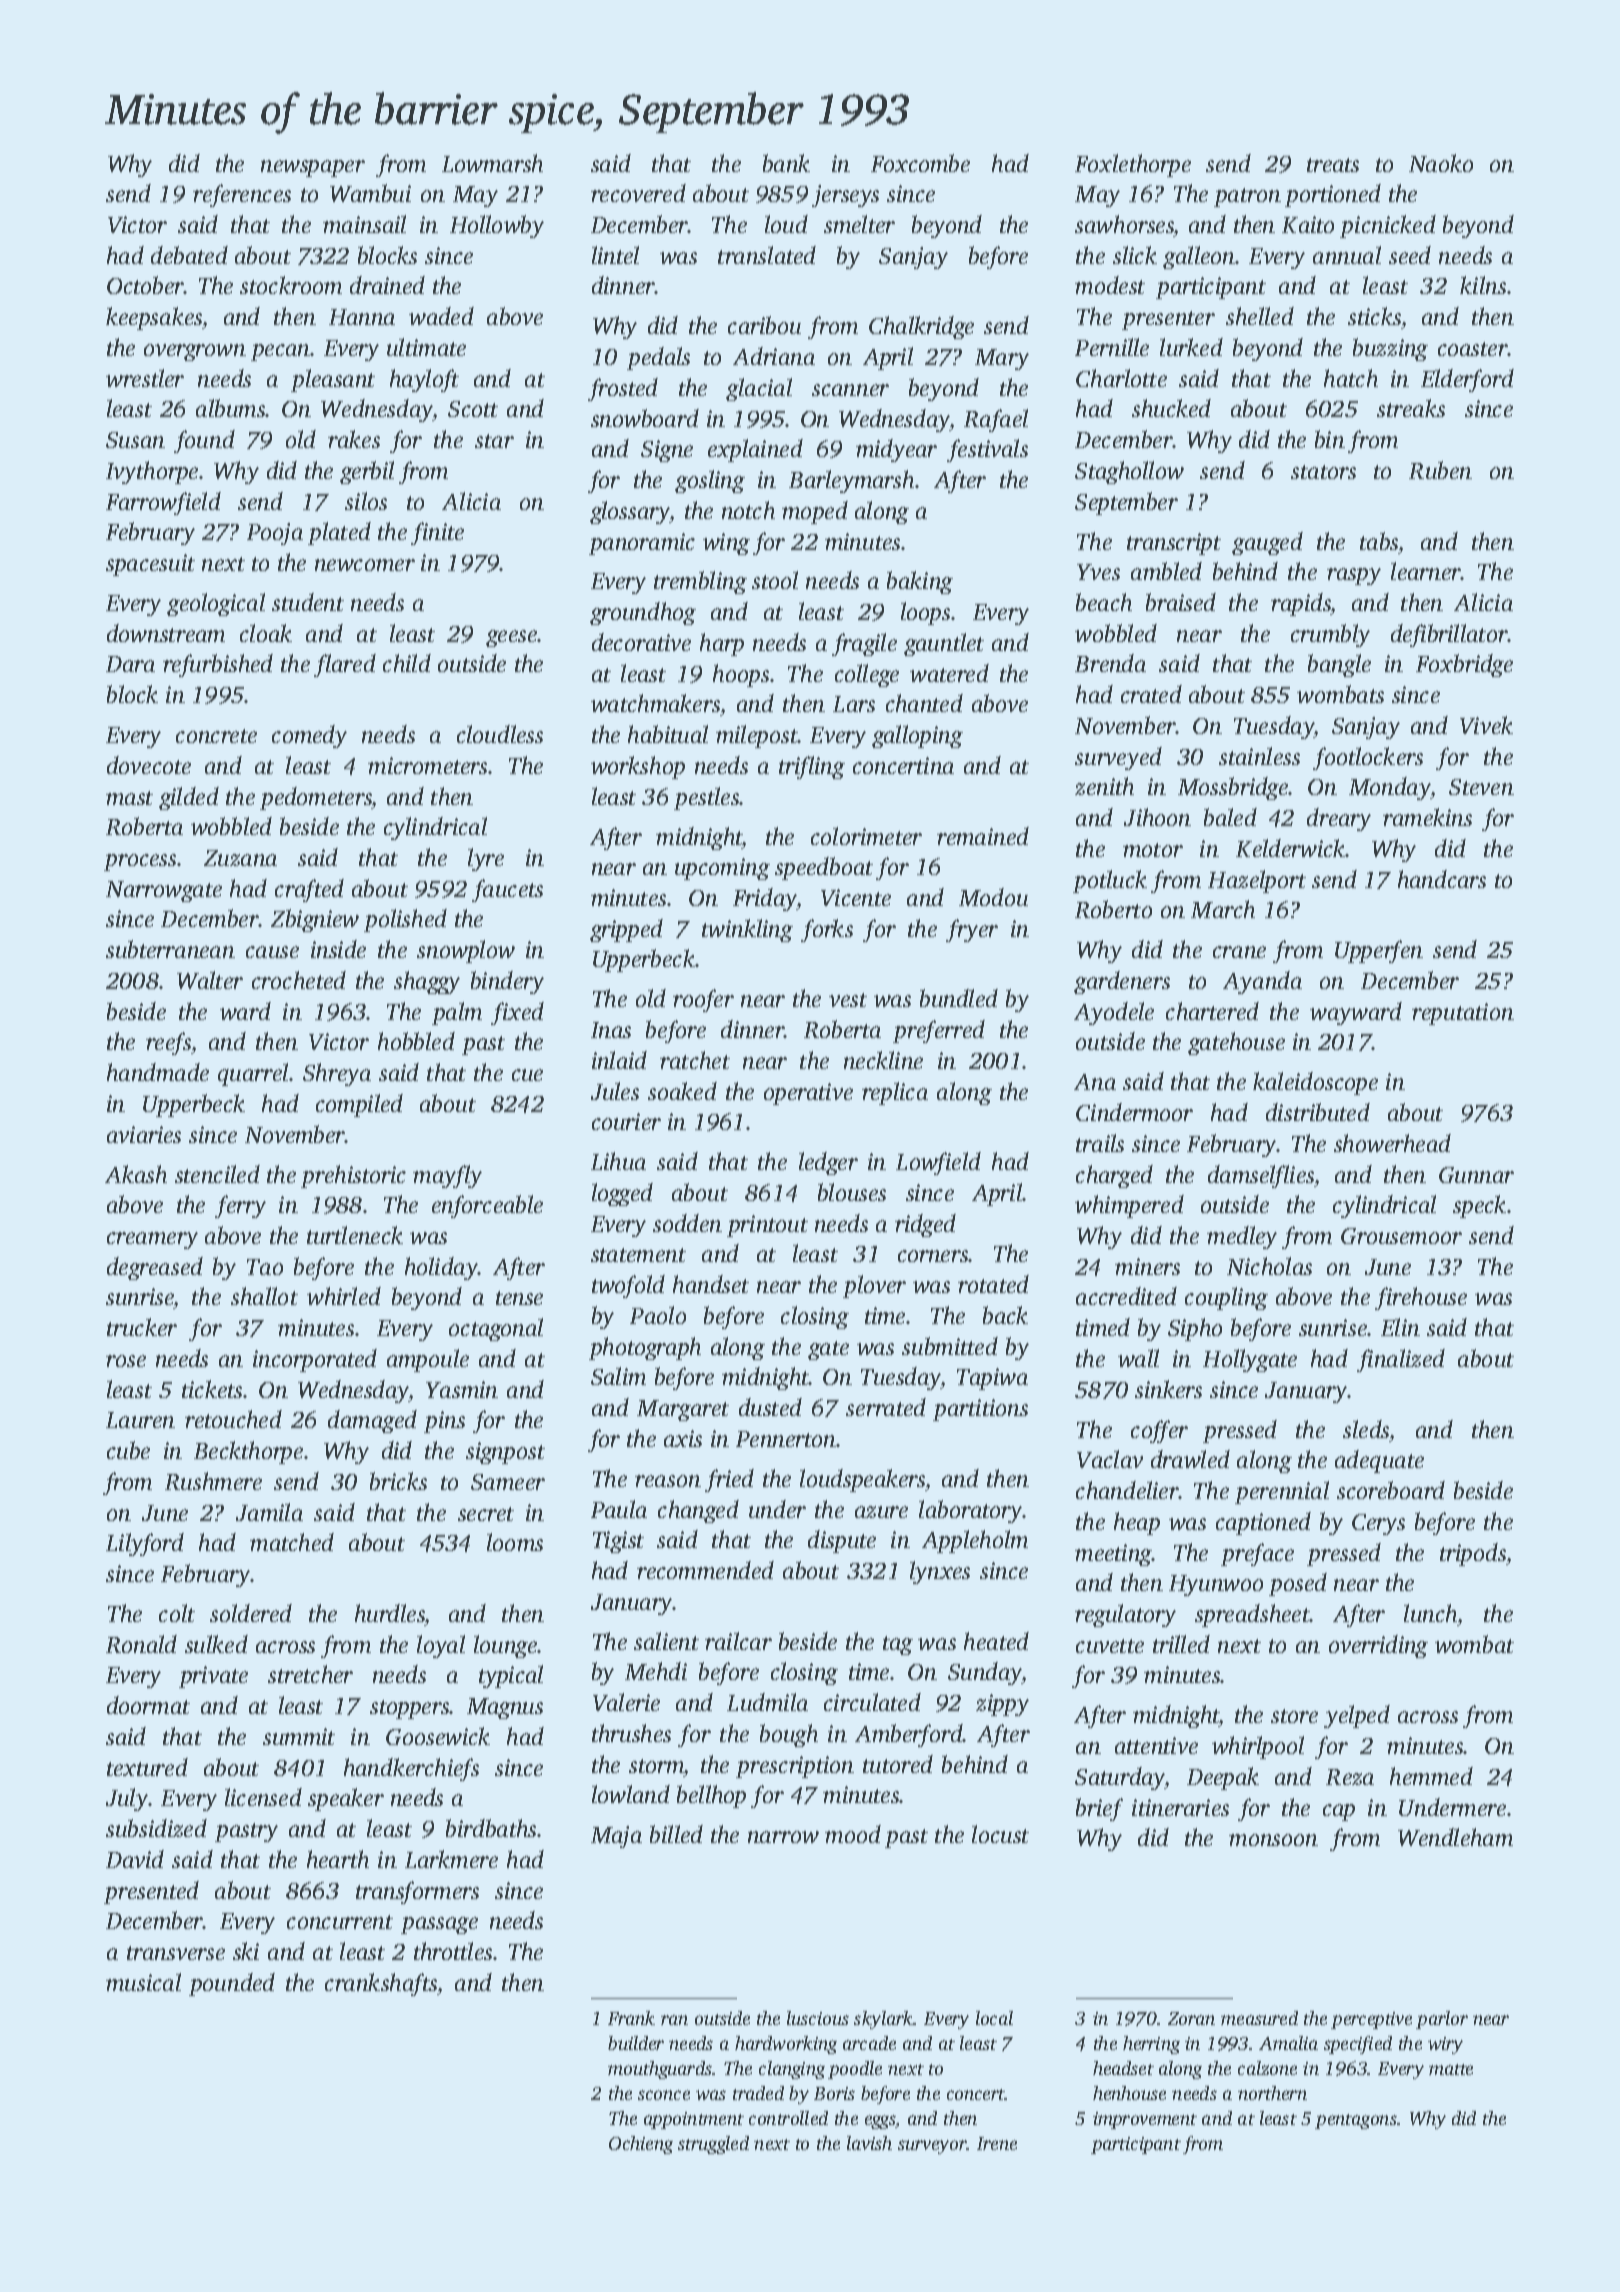 The image size is (1620, 2292). I want to click on locust, so click(1000, 1834).
